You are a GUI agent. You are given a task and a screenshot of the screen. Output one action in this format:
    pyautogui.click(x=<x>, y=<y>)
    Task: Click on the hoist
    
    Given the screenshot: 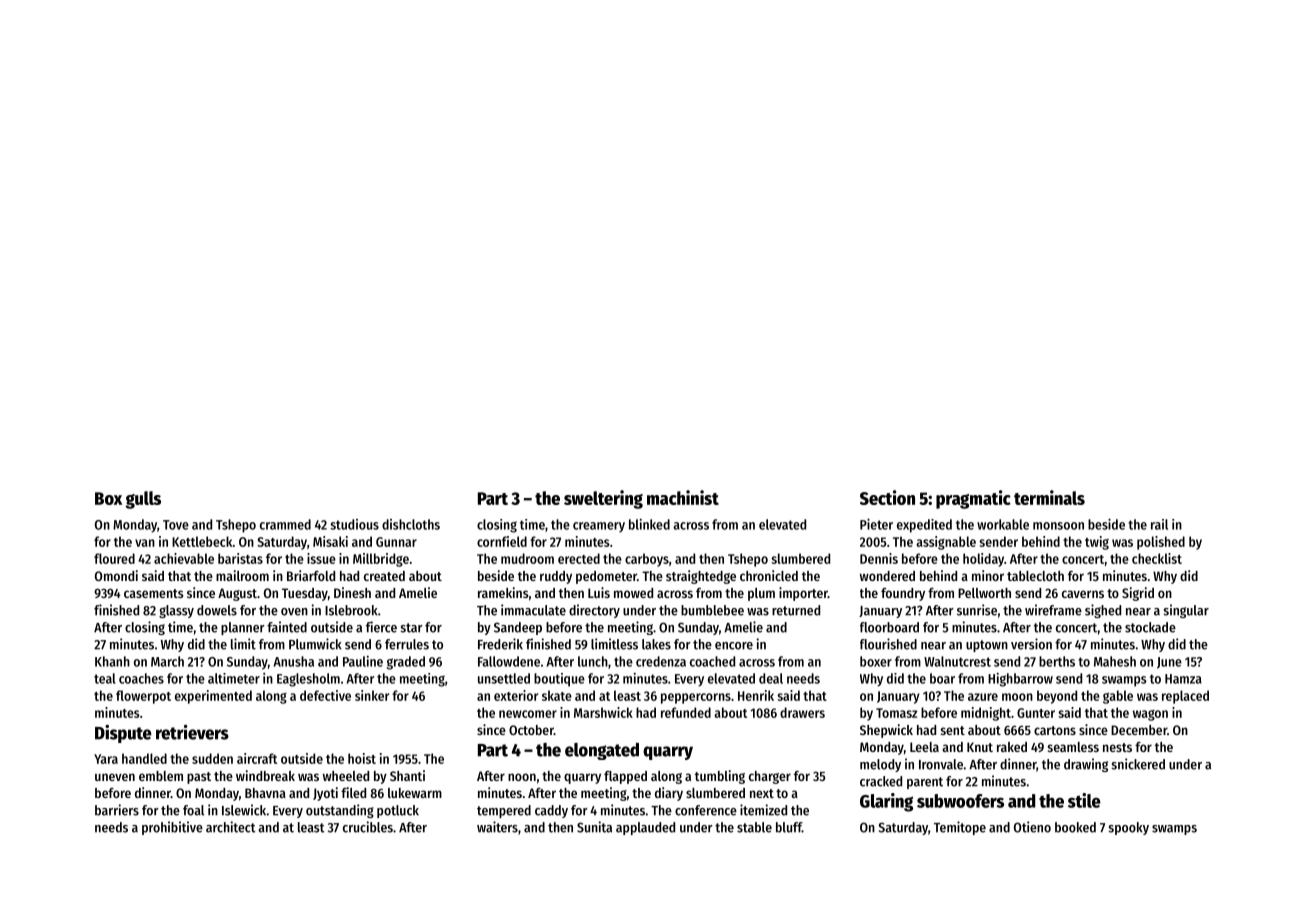 What is the action you would take?
    pyautogui.click(x=362, y=758)
